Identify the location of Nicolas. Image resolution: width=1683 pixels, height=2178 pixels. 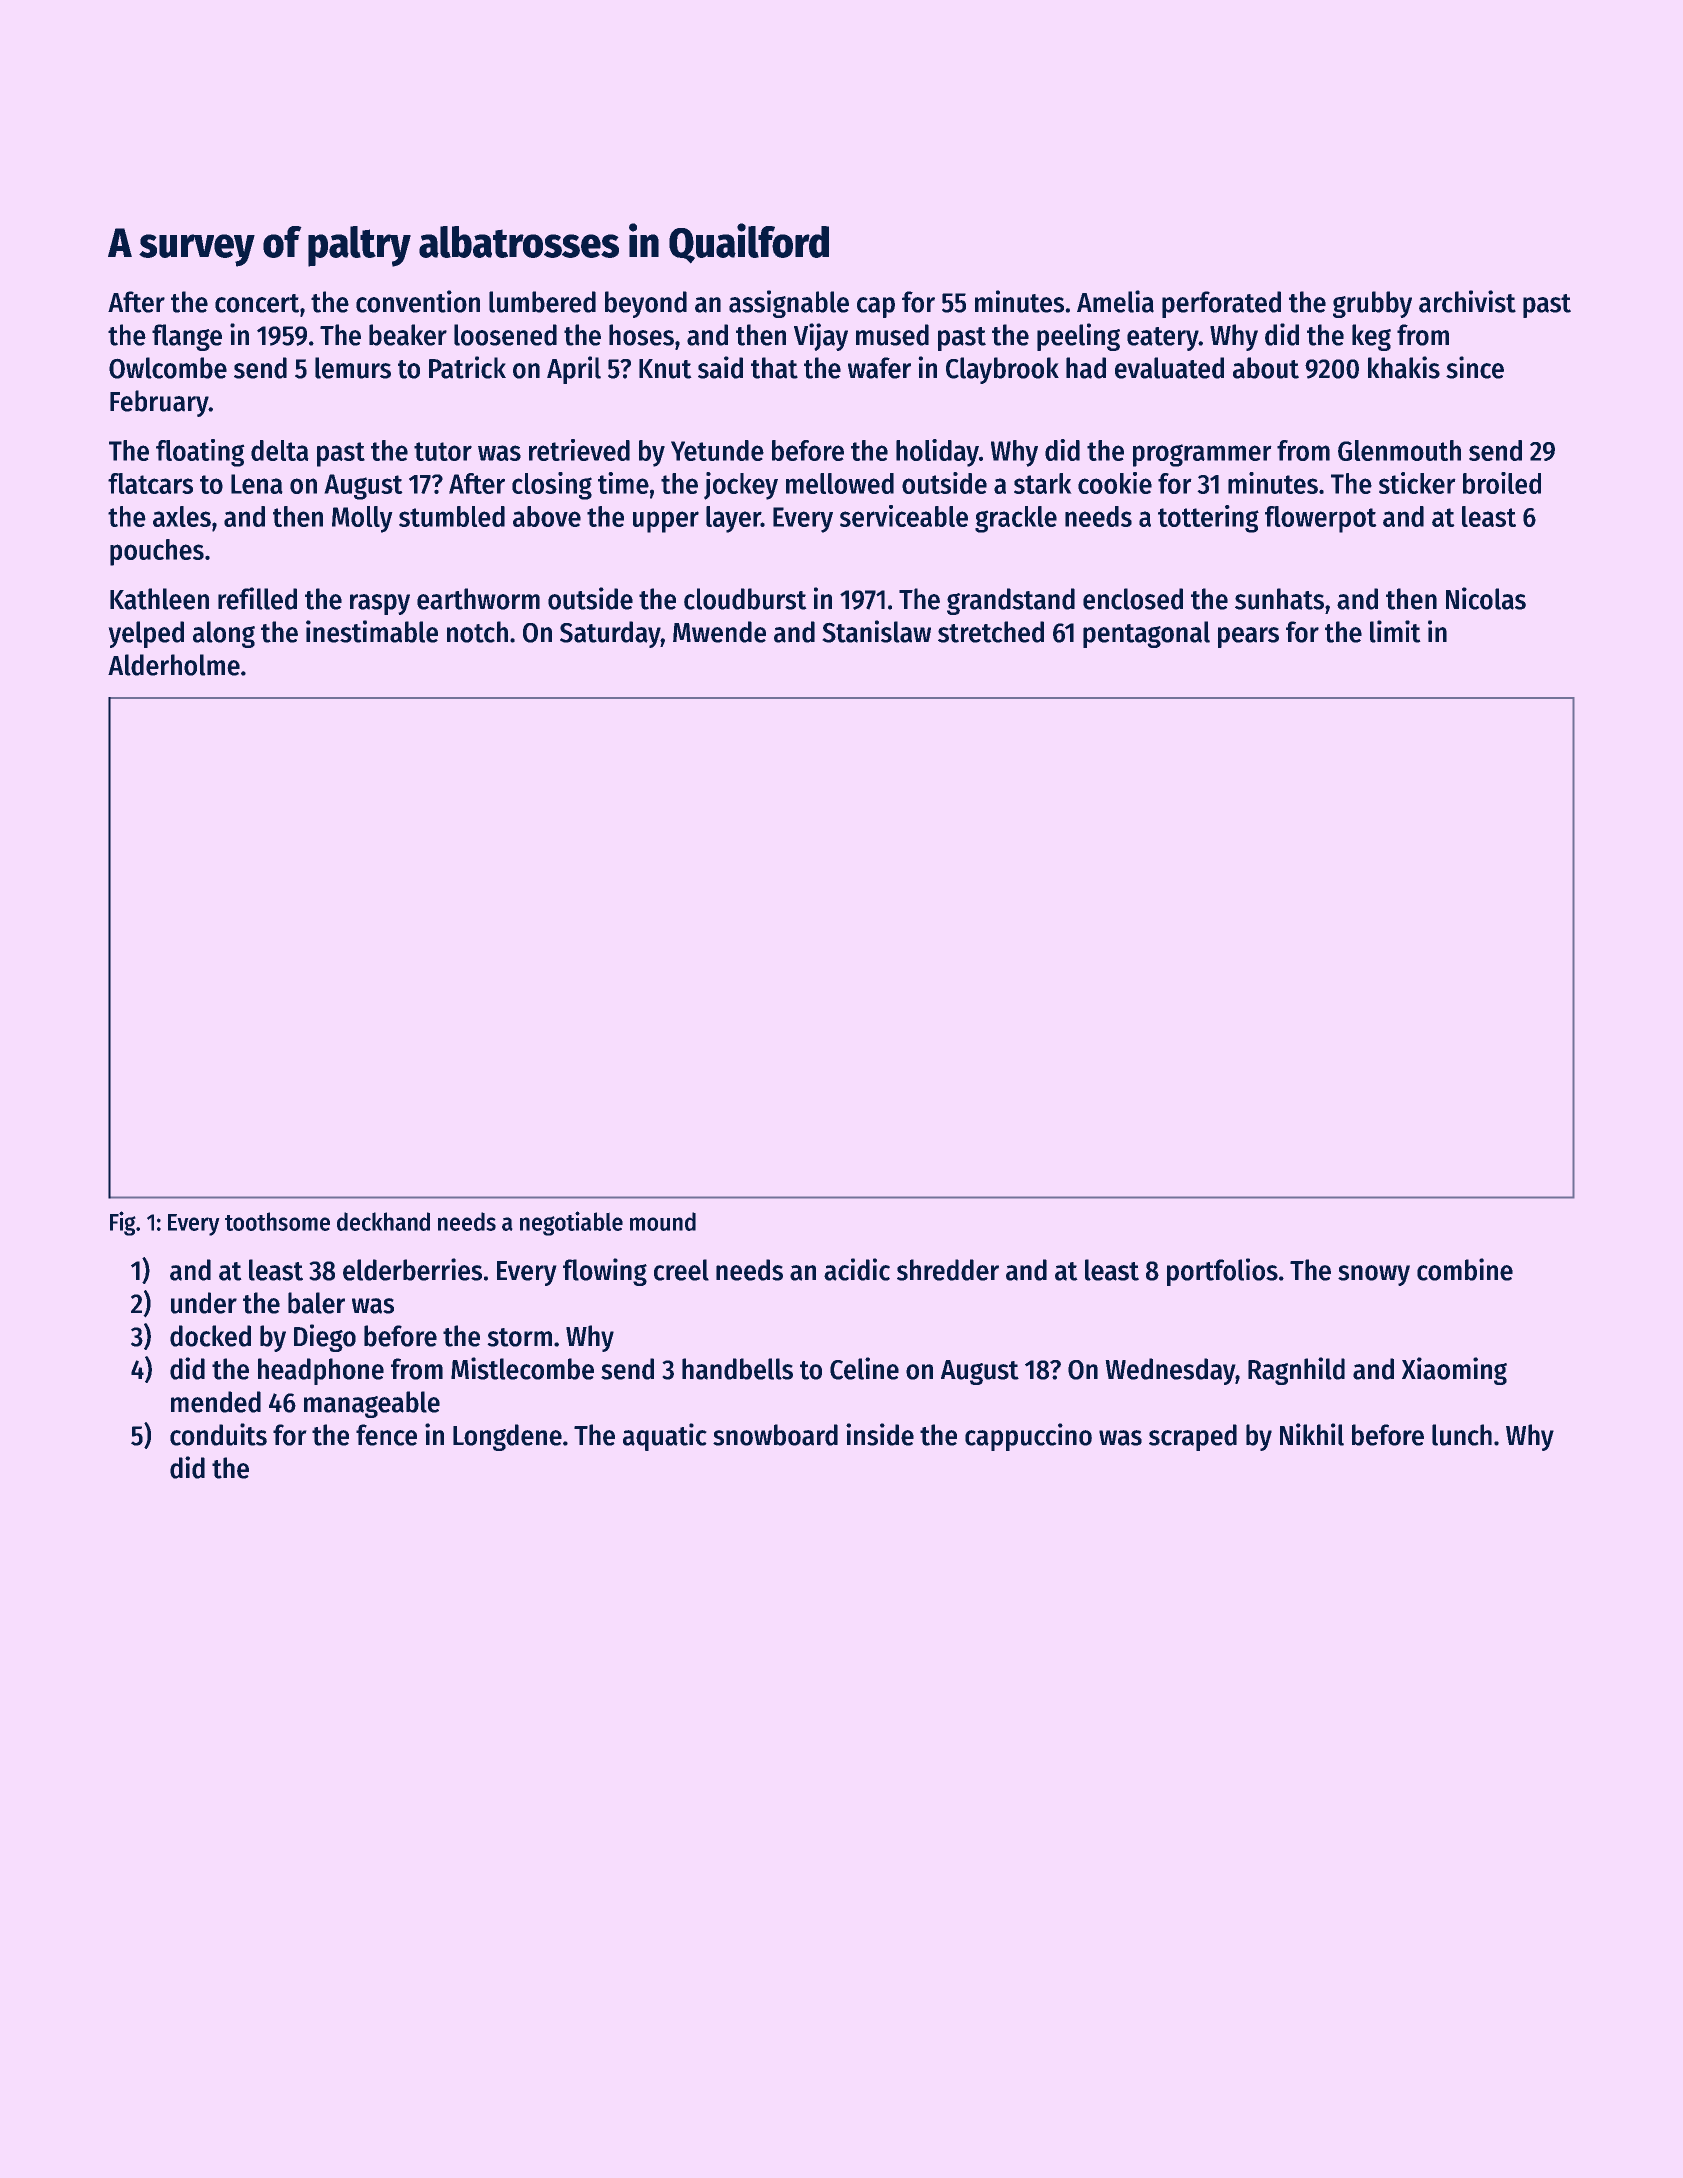
(1486, 598).
